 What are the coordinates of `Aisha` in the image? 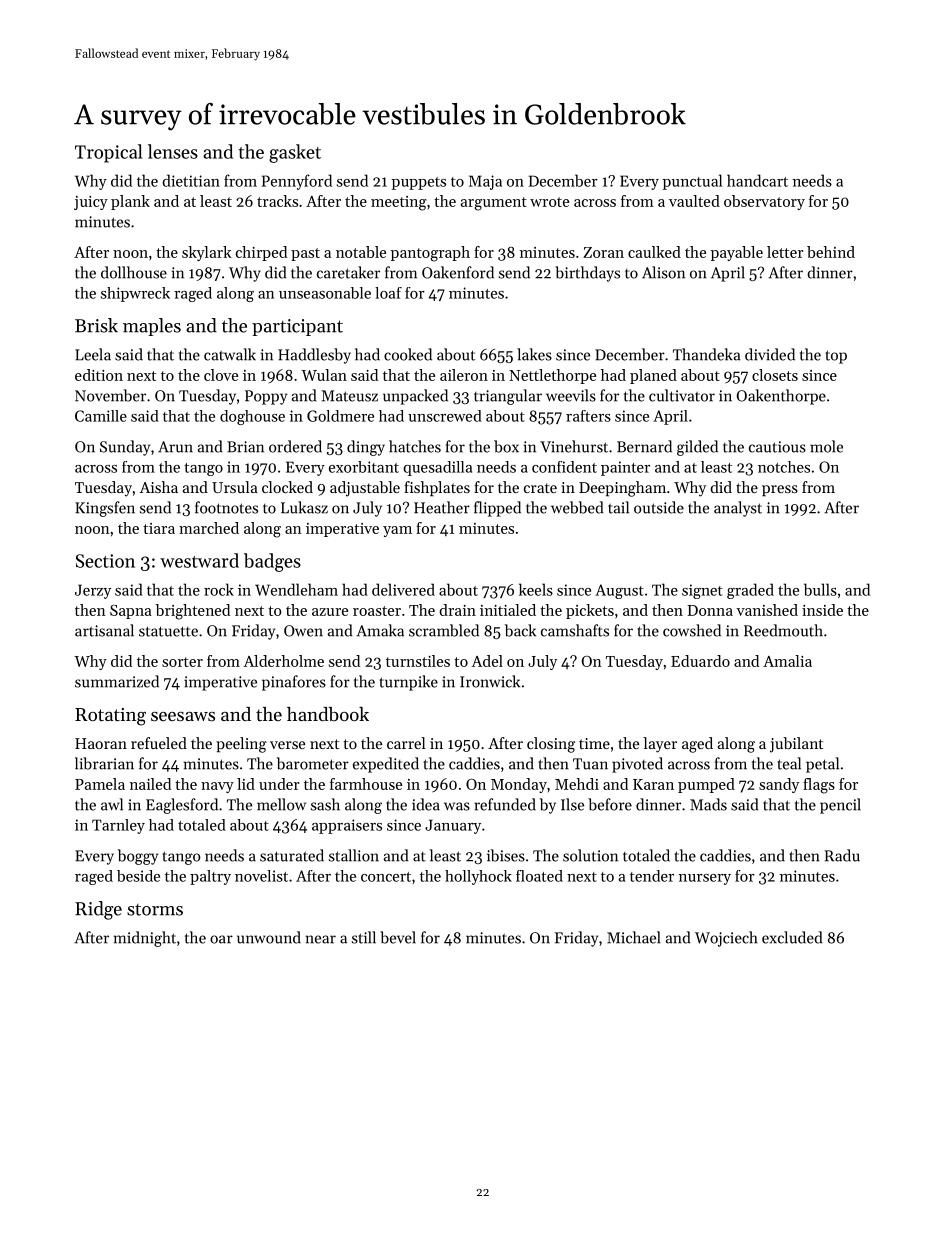 It's located at (158, 487).
